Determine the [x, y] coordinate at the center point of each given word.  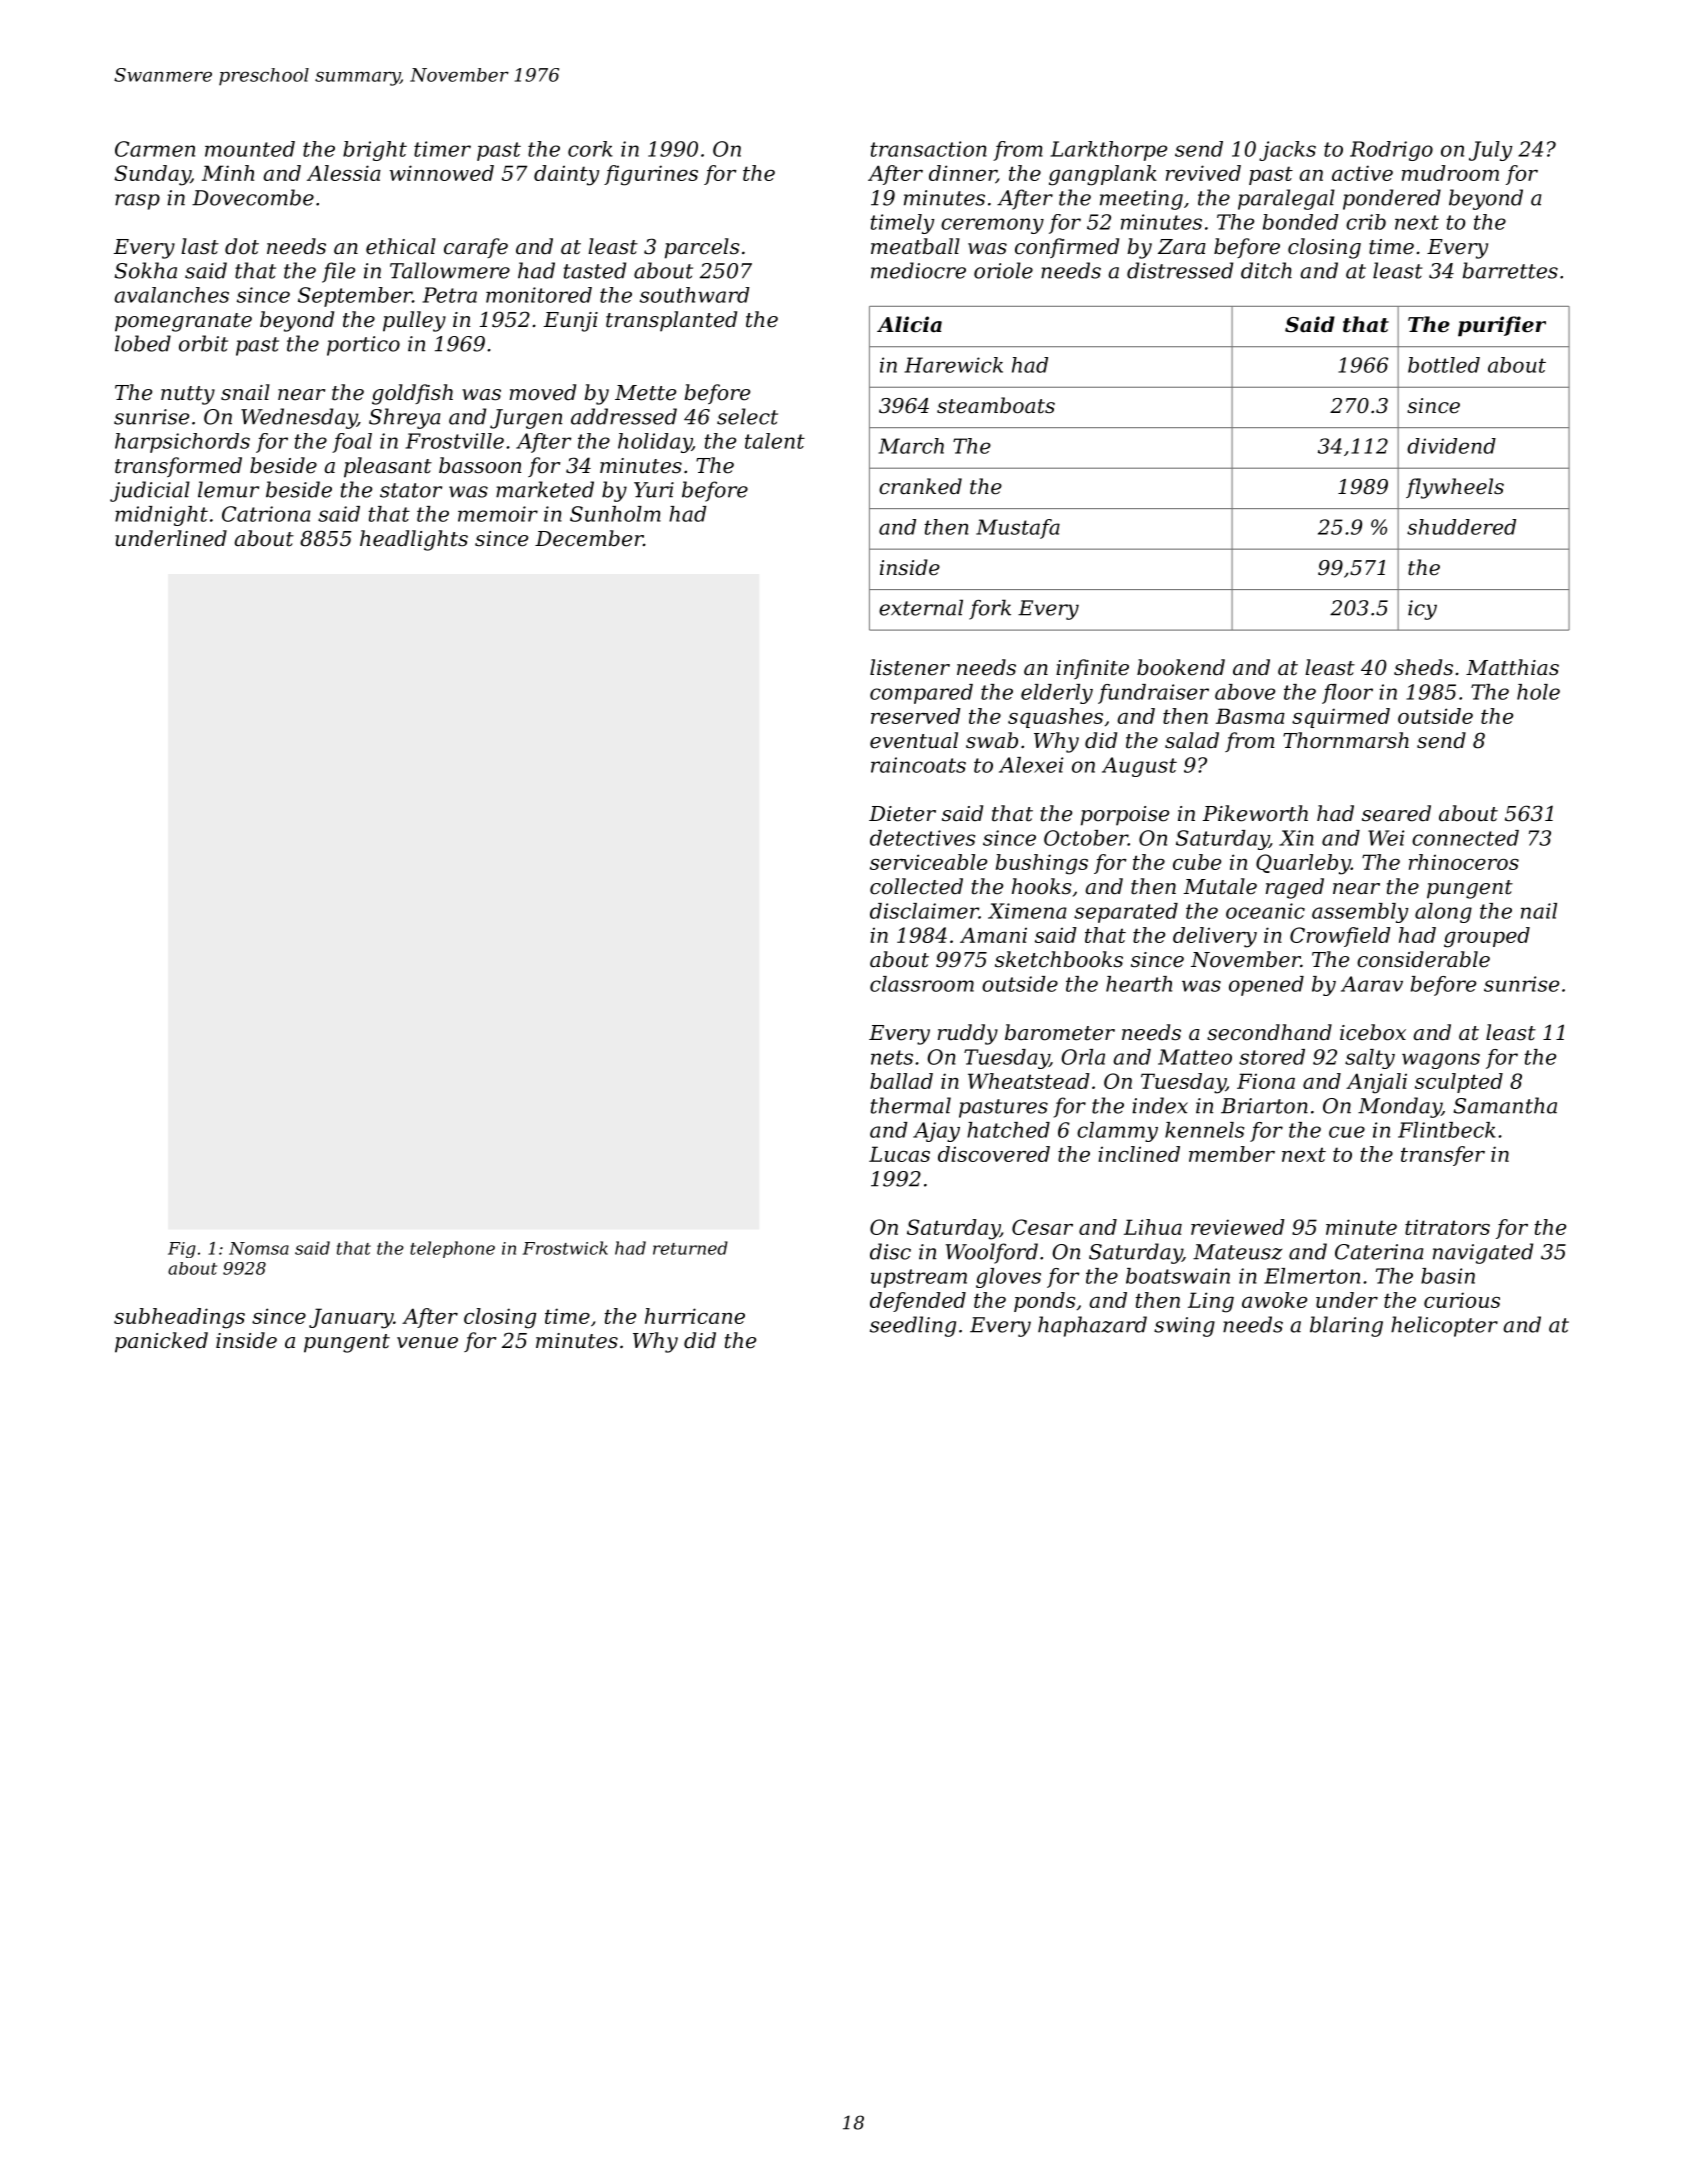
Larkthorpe [1108, 151]
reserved [916, 716]
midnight [161, 516]
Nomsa [259, 1248]
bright [375, 151]
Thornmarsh [1346, 740]
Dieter [902, 814]
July [1490, 151]
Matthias [1512, 667]
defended [918, 1302]
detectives [922, 838]
